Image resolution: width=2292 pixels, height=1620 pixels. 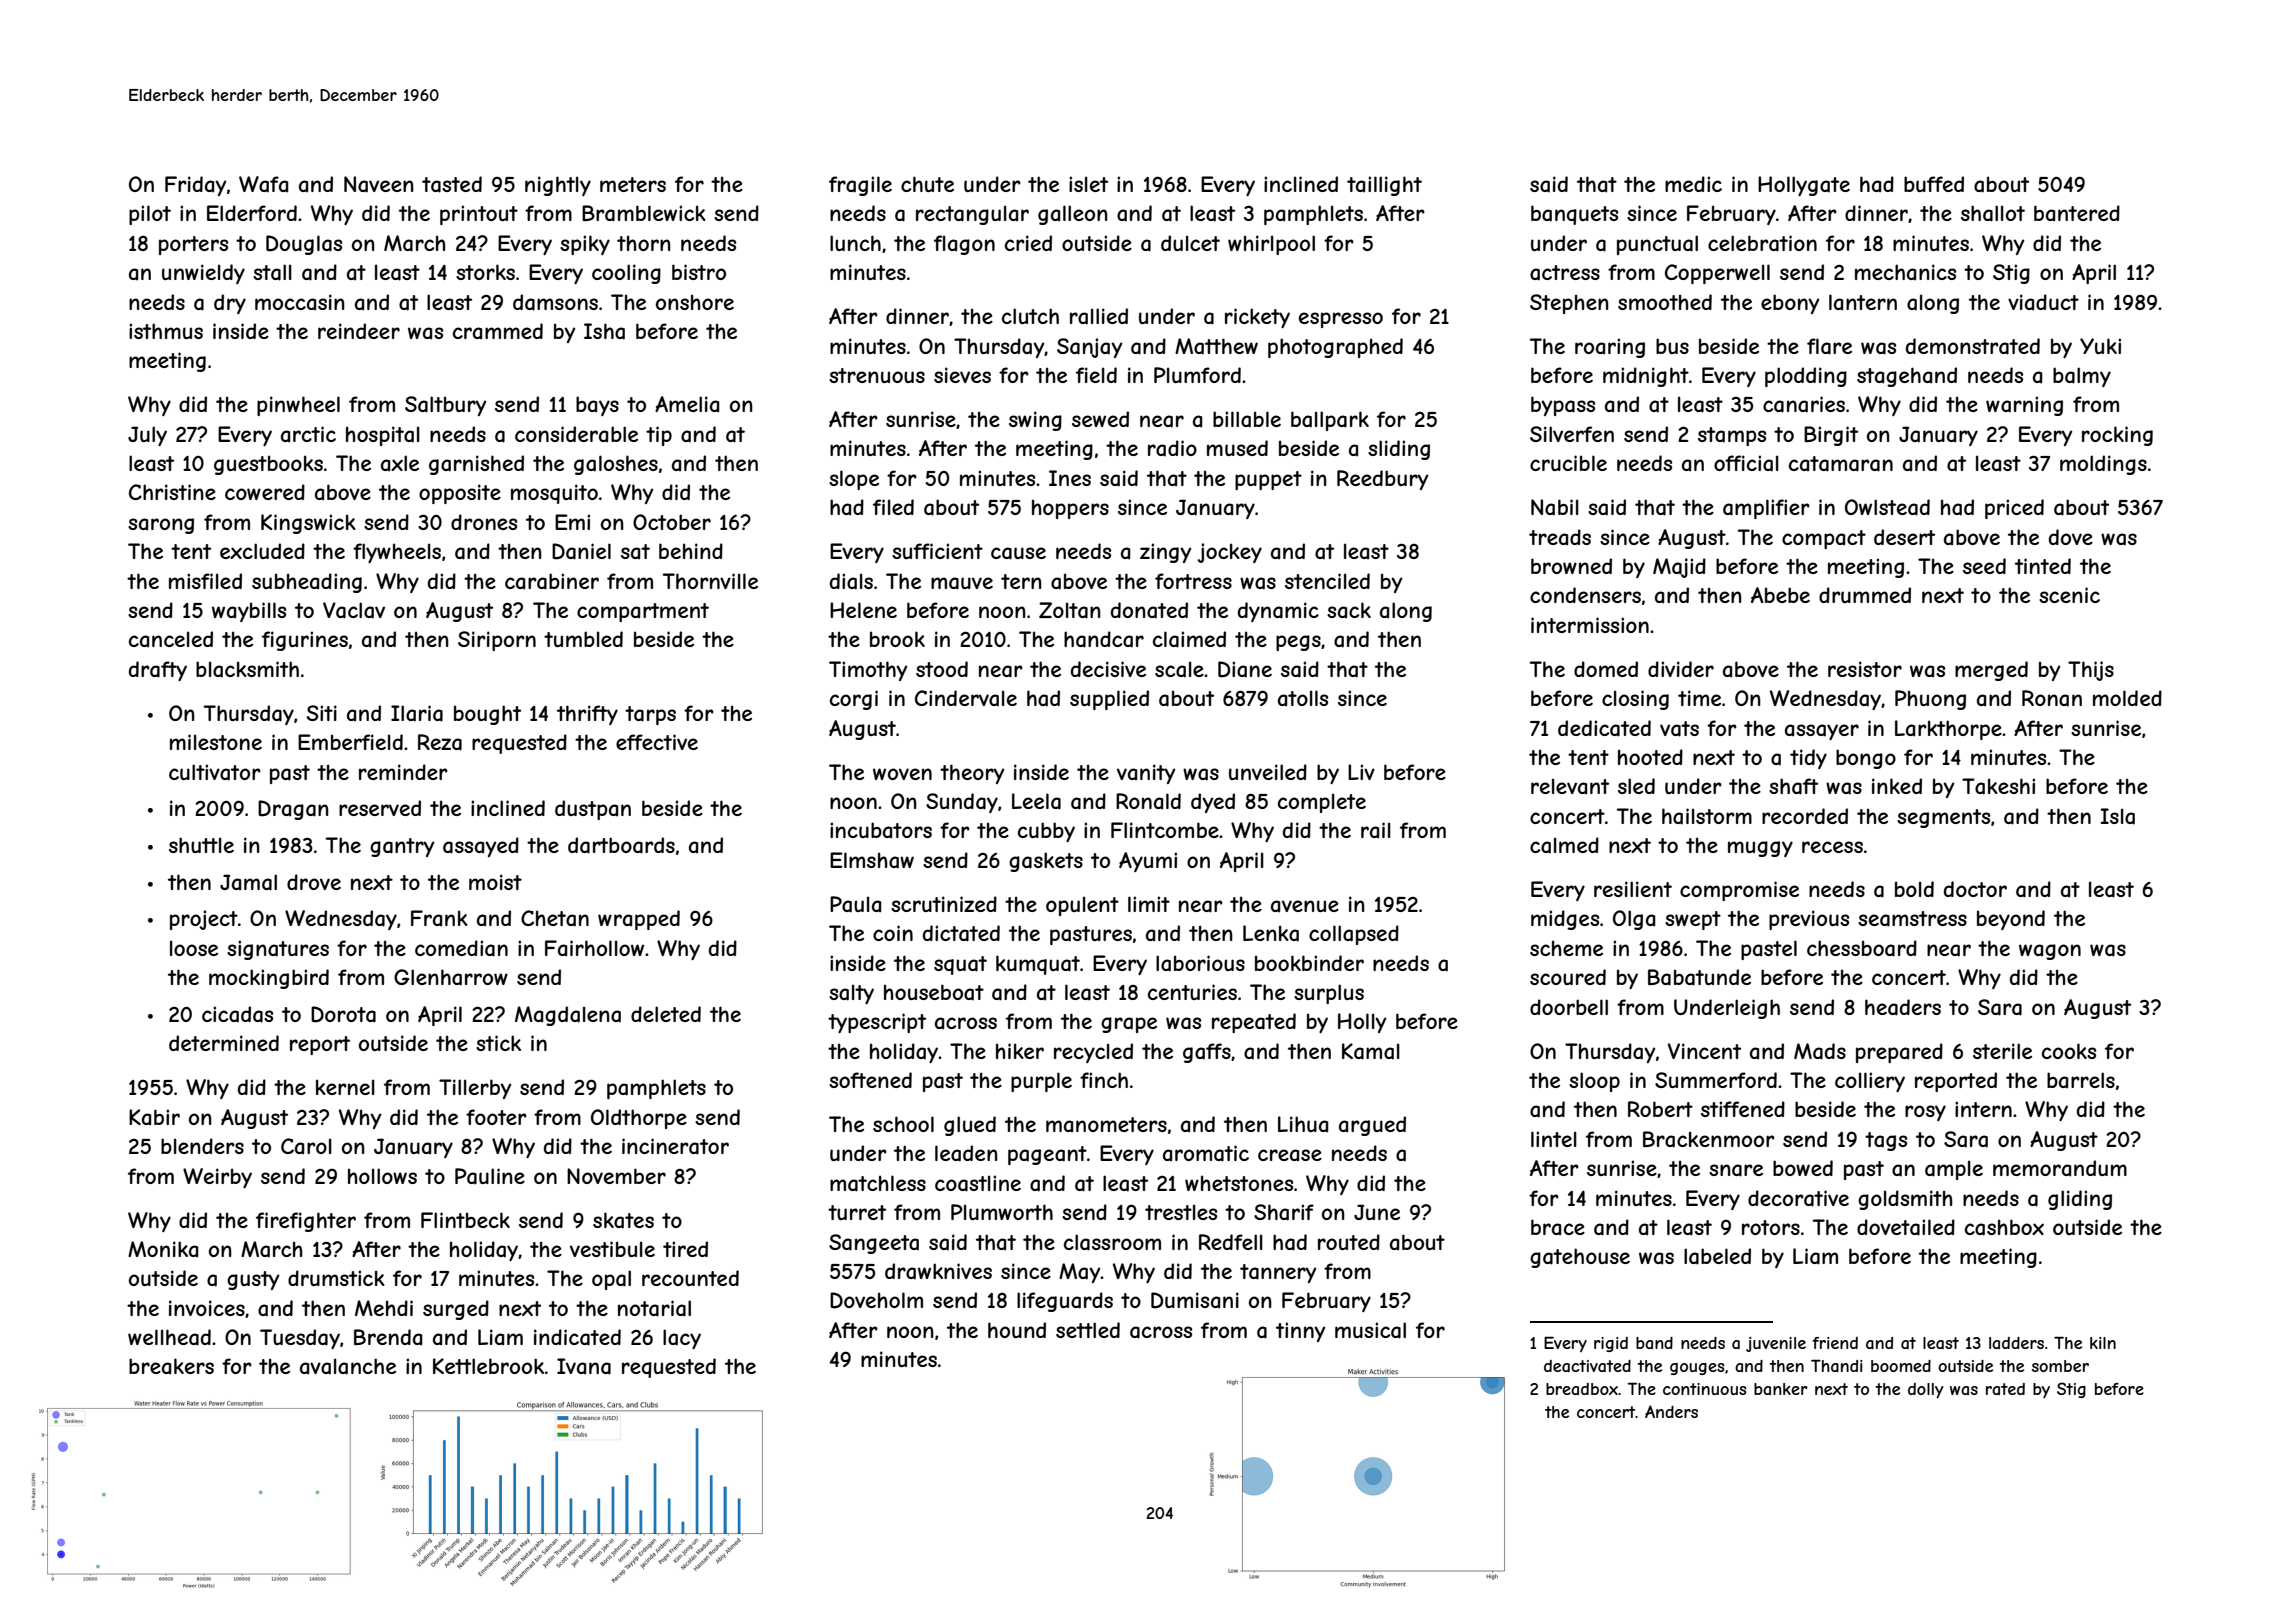 What do you see at coordinates (1231, 1242) in the screenshot?
I see `Redfell` at bounding box center [1231, 1242].
